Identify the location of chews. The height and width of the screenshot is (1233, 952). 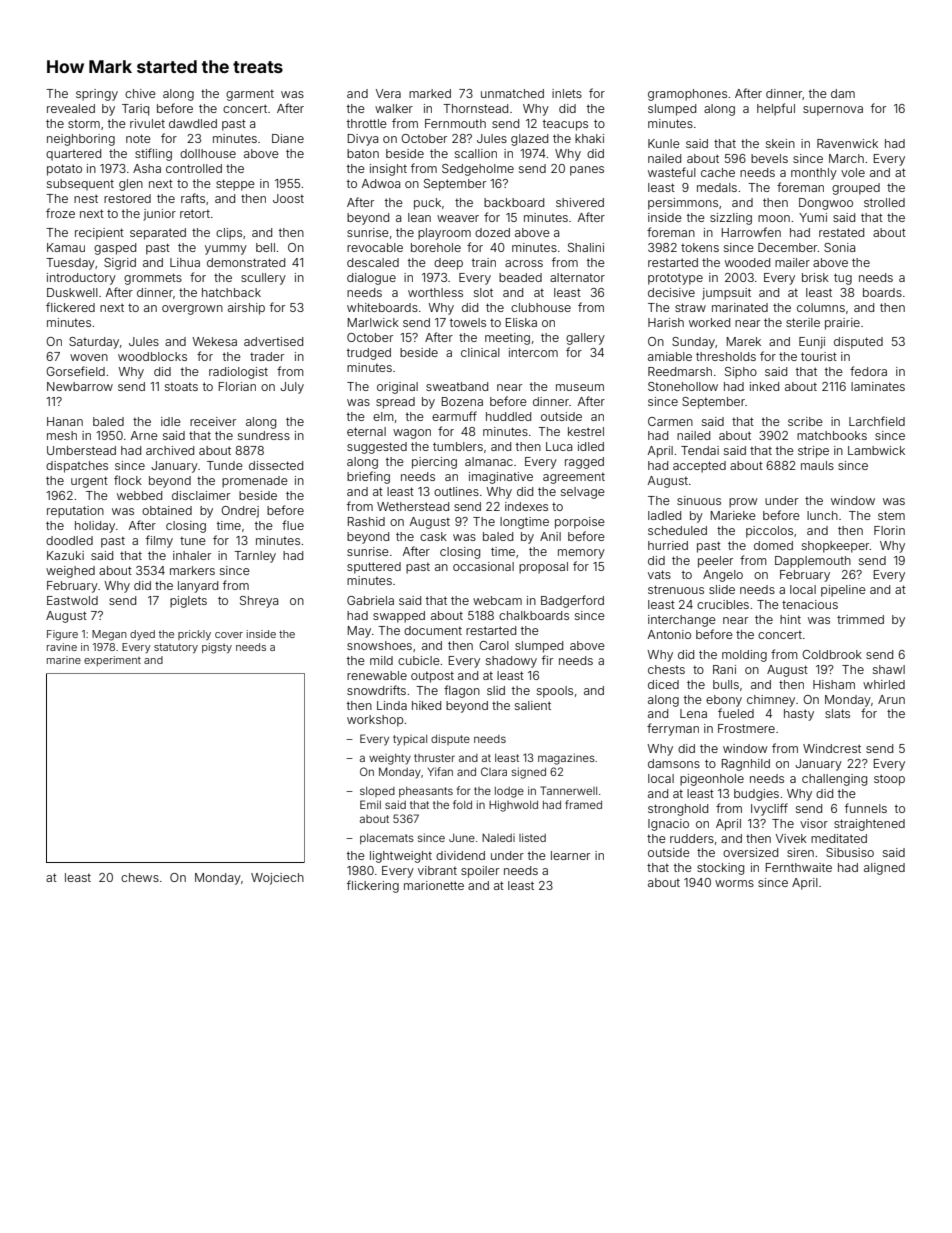
(140, 877).
